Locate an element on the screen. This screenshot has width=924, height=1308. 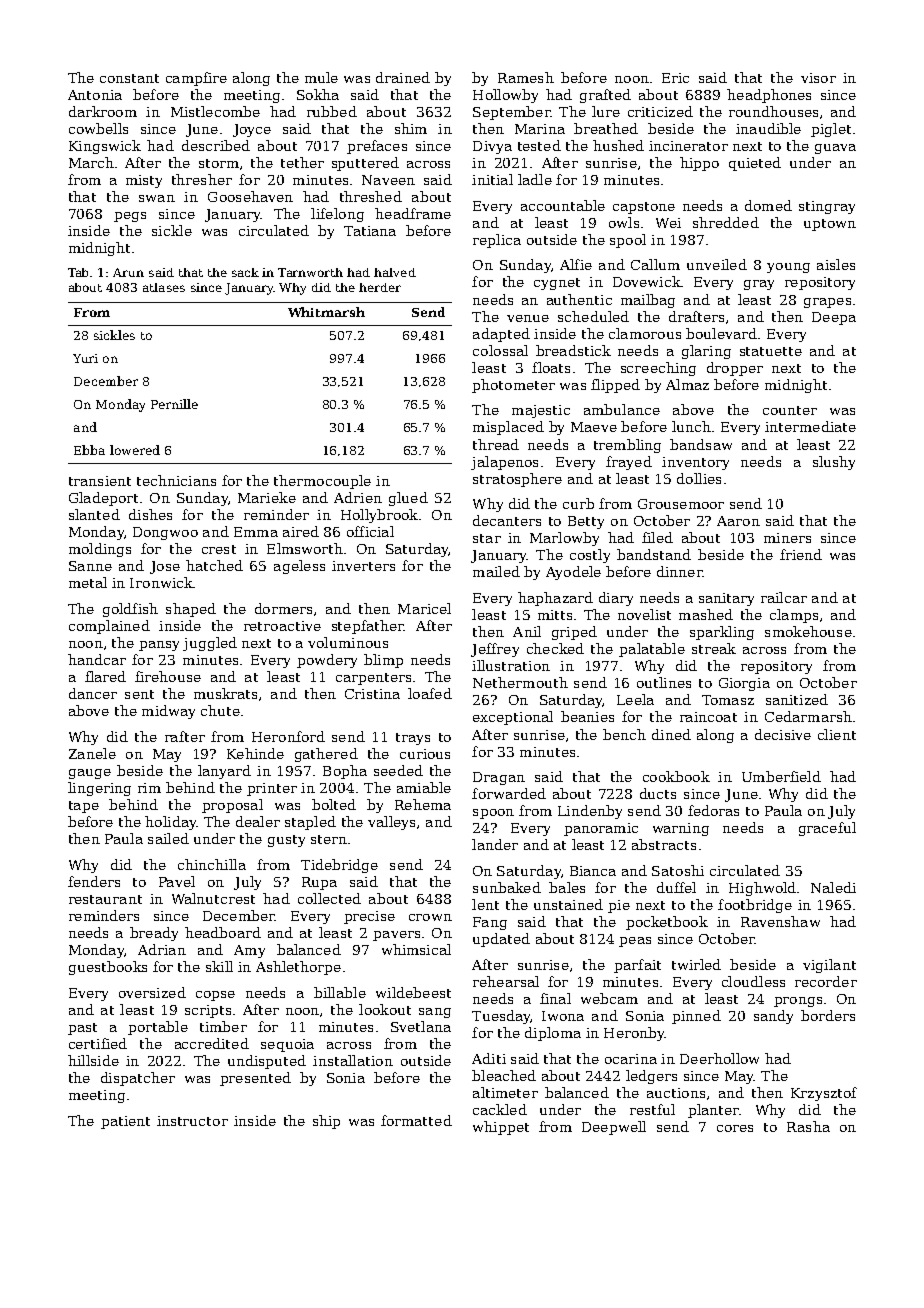
Naledi is located at coordinates (833, 887).
